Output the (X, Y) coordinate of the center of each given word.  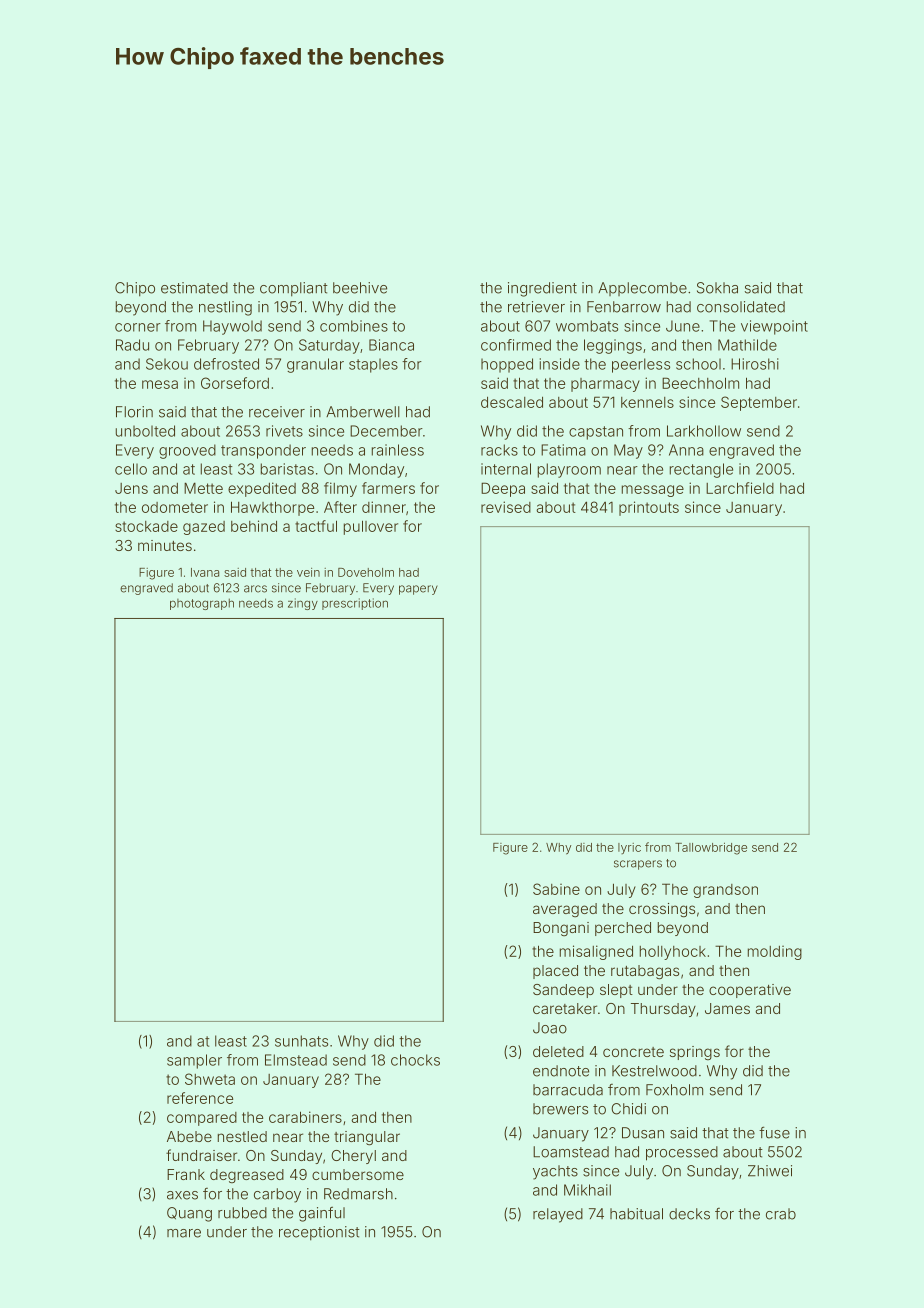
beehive (360, 288)
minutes (165, 545)
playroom (569, 470)
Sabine (556, 889)
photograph (202, 604)
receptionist (319, 1233)
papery (418, 590)
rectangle (701, 470)
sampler (194, 1061)
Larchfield (740, 488)
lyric (629, 848)
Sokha (717, 288)
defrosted (226, 364)
